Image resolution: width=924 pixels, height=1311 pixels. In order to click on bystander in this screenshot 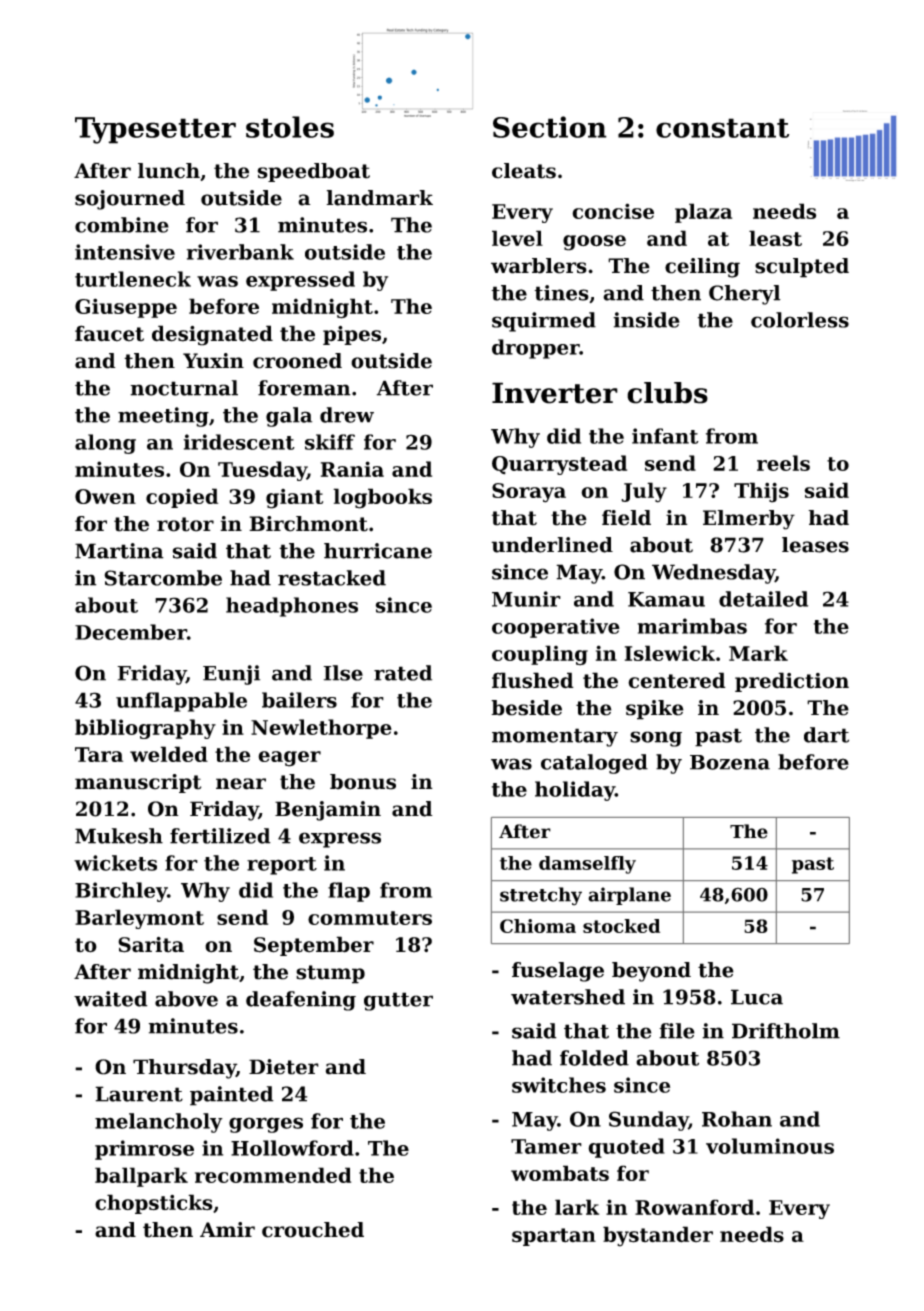, I will do `click(658, 1236)`.
